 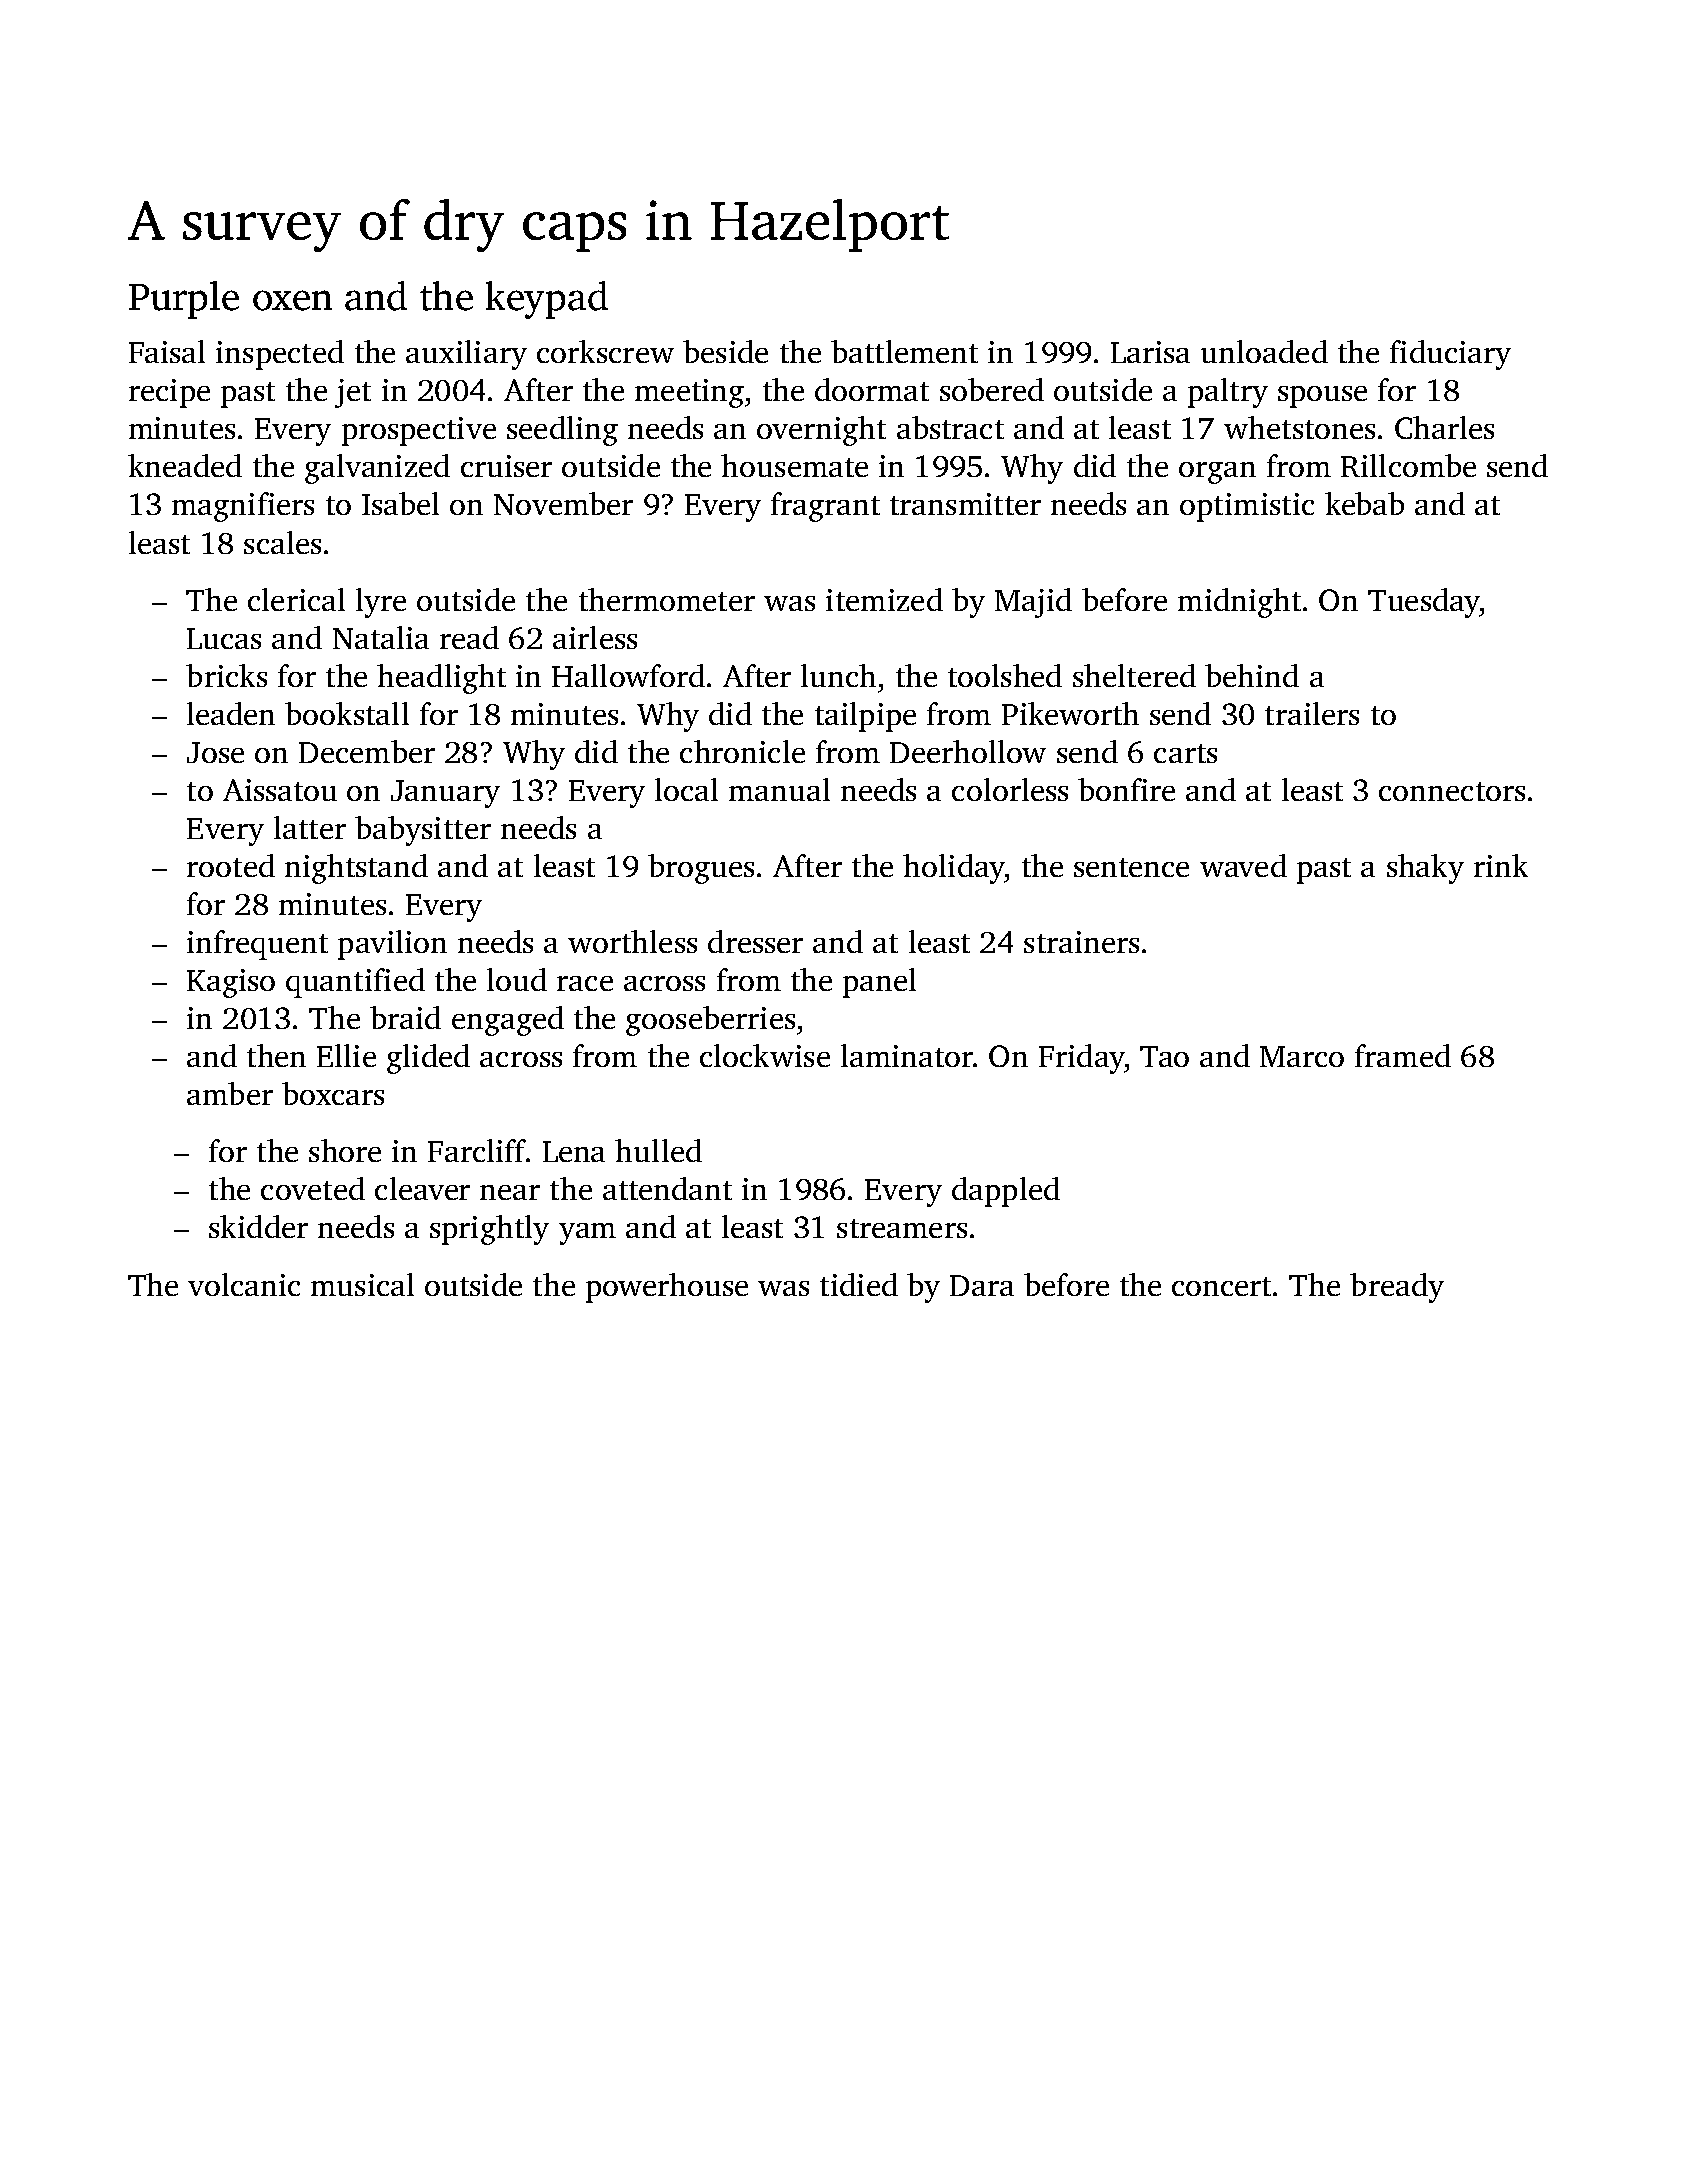 What do you see at coordinates (1364, 503) in the image?
I see `kebab` at bounding box center [1364, 503].
